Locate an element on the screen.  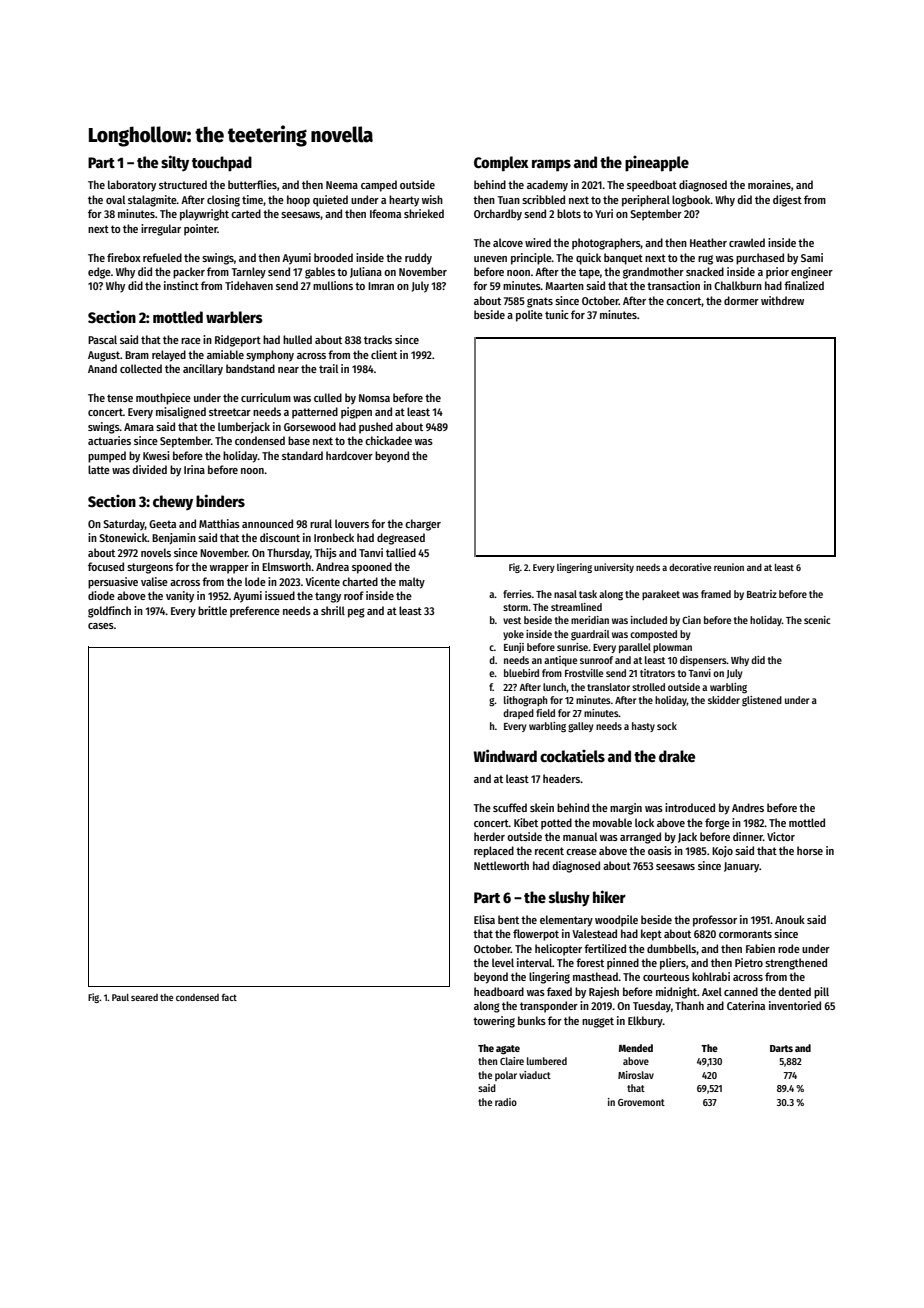
irregular is located at coordinates (161, 230).
